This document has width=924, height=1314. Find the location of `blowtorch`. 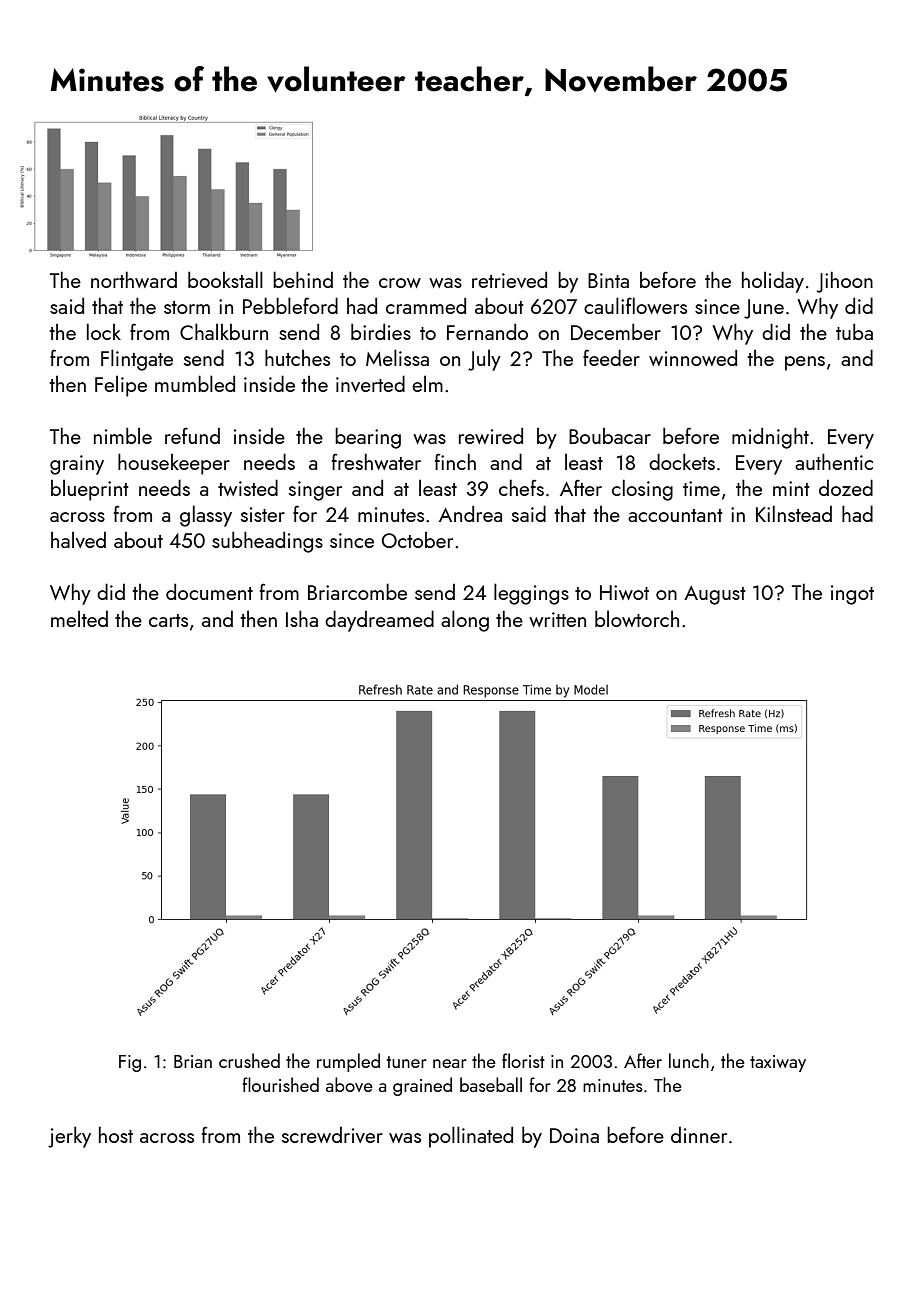

blowtorch is located at coordinates (637, 618).
